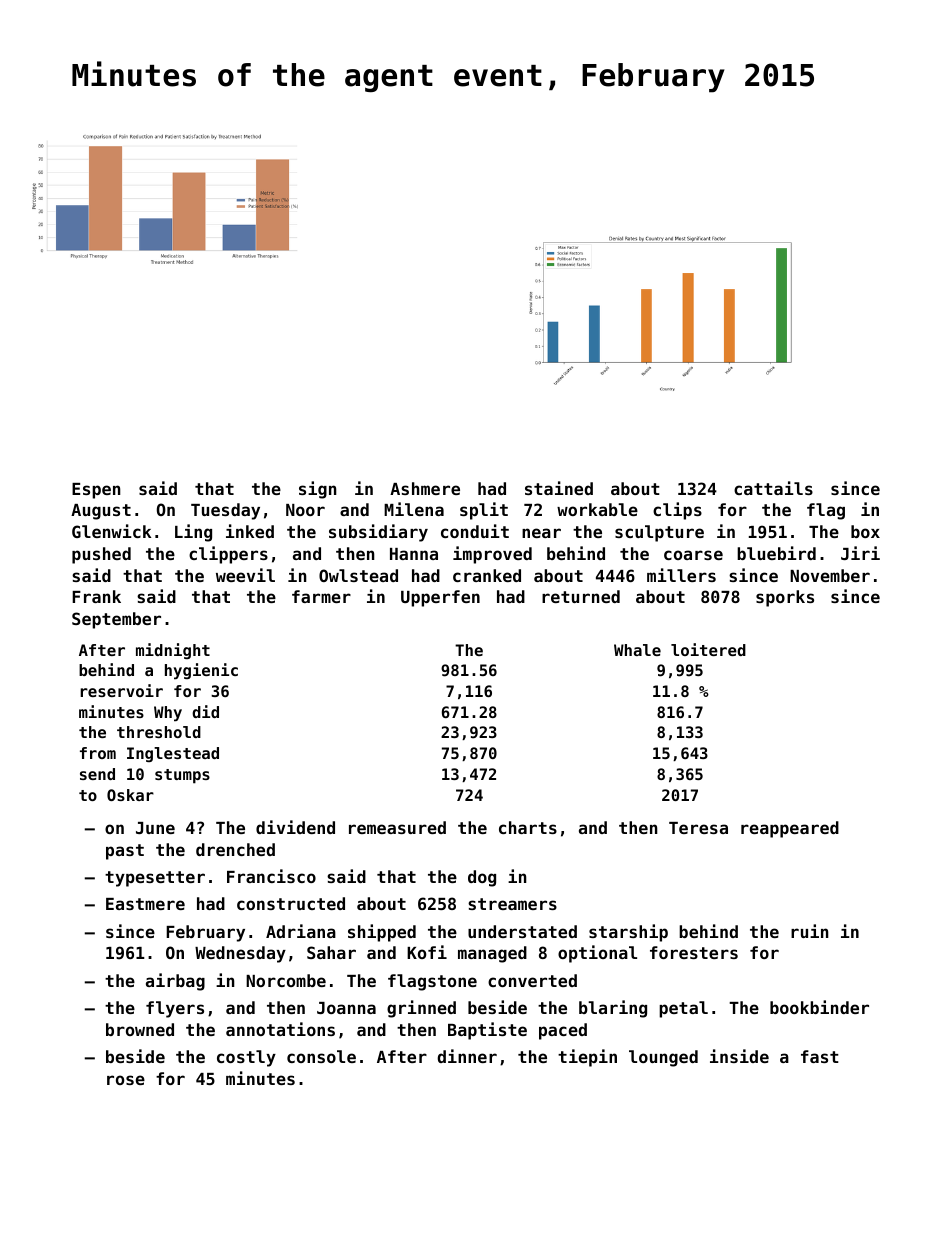 The height and width of the page is (1233, 952). I want to click on Ashmere, so click(425, 488).
